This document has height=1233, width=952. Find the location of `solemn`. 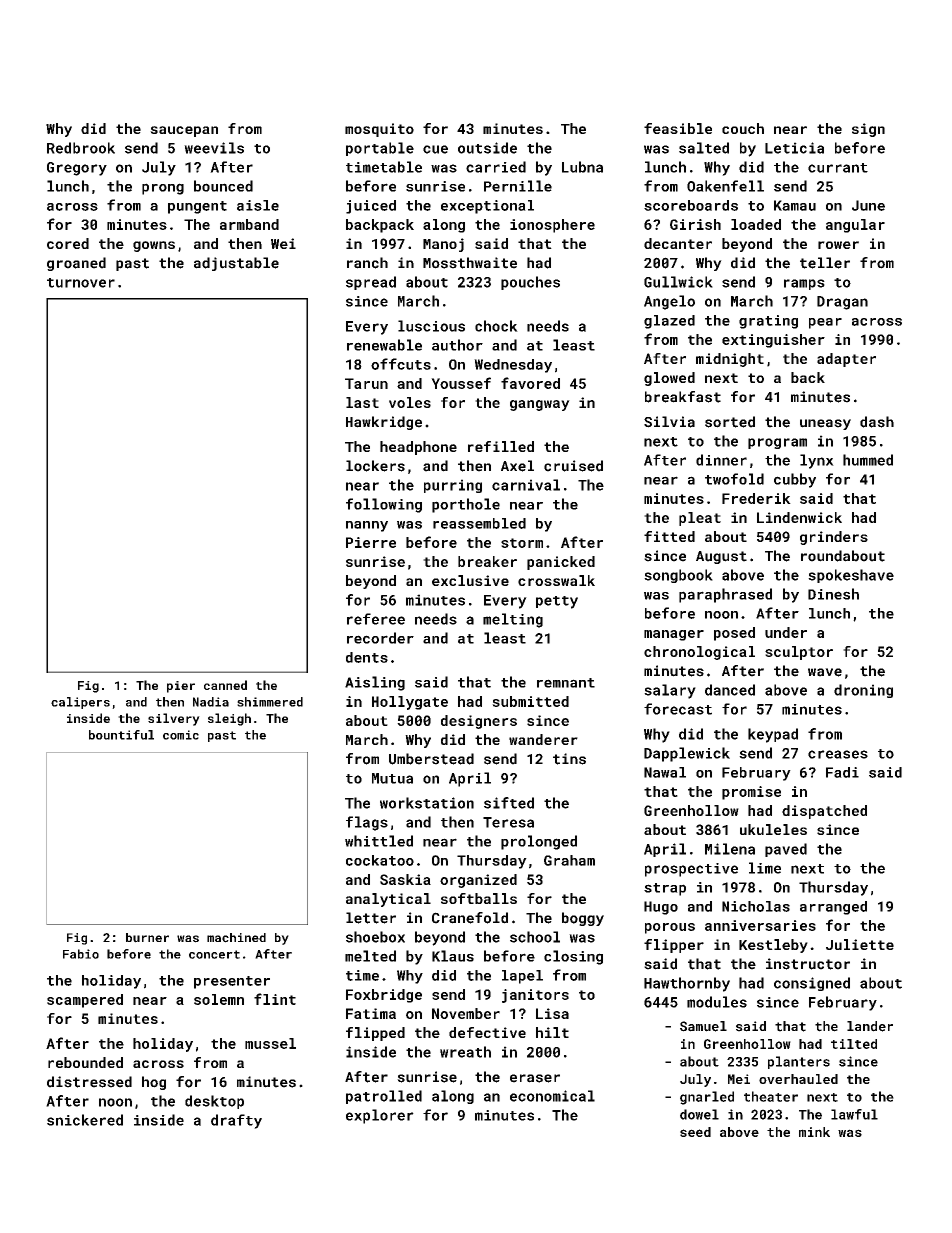

solemn is located at coordinates (219, 999).
